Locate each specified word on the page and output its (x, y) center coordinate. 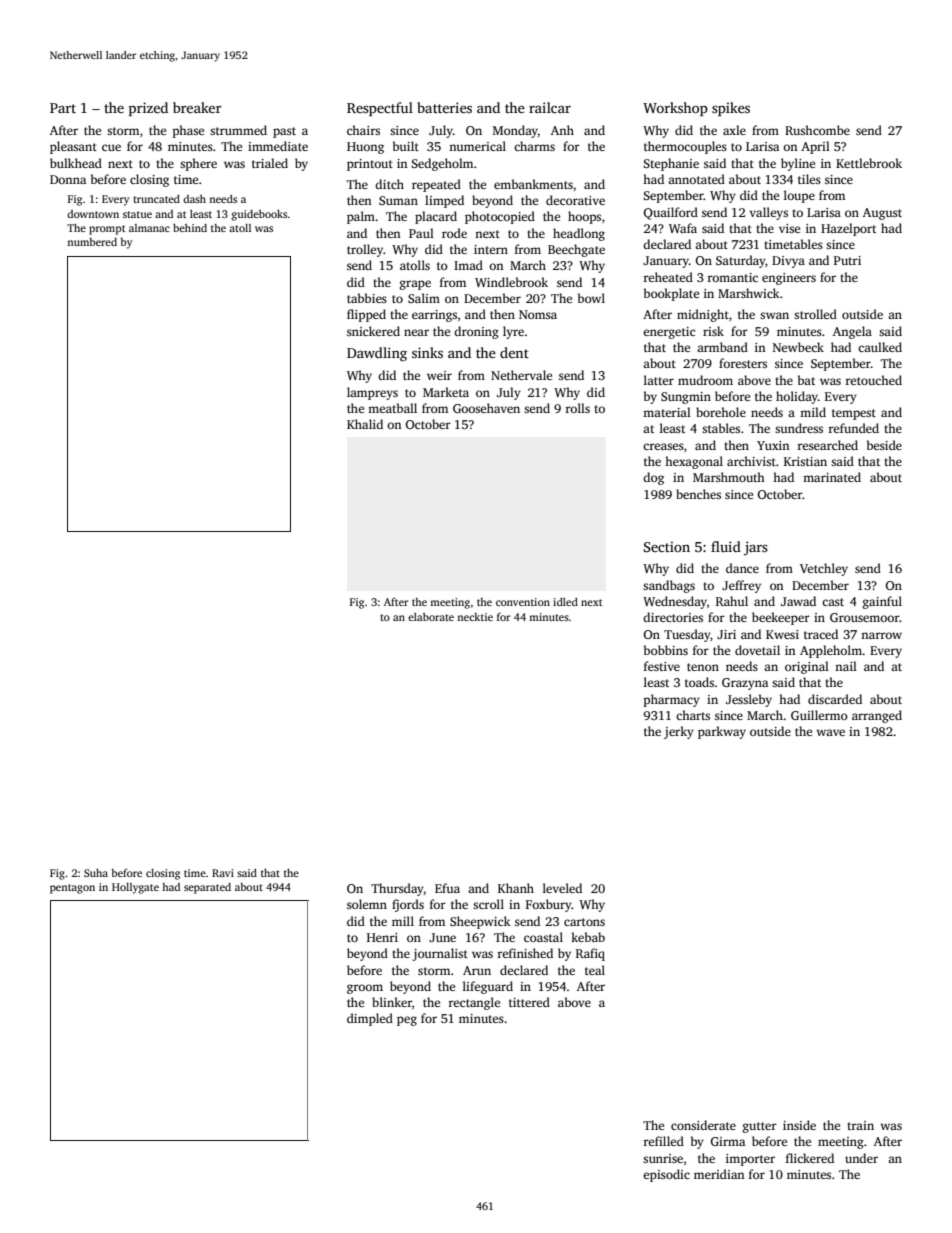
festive (662, 666)
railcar (550, 107)
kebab (588, 937)
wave (830, 732)
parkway (722, 732)
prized (148, 109)
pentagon (72, 889)
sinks (427, 352)
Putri (847, 260)
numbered (92, 242)
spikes (731, 109)
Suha (96, 873)
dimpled (370, 1019)
